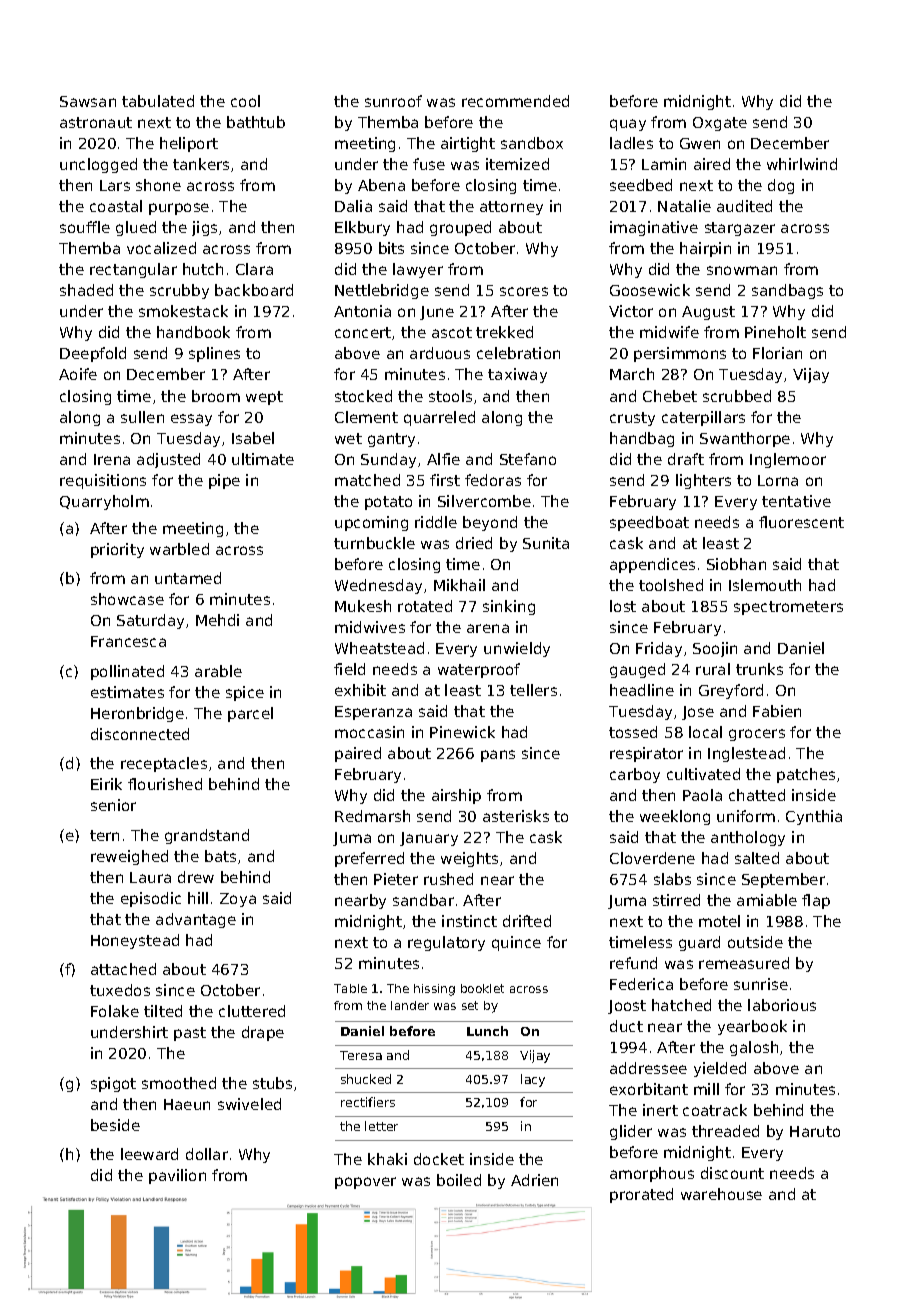 This image has height=1316, width=908. I want to click on fuse, so click(429, 164).
